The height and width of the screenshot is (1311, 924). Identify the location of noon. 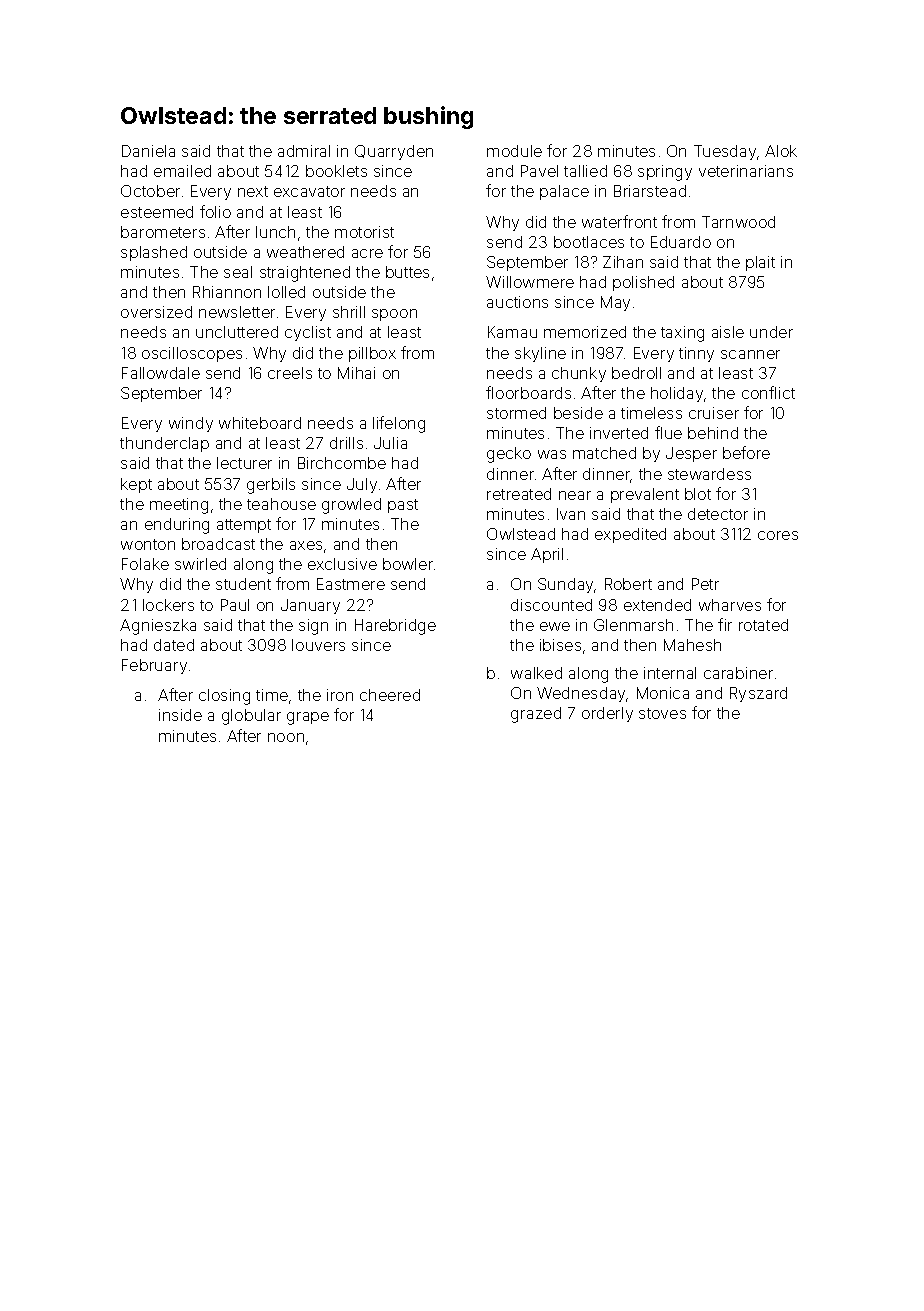
(286, 737).
